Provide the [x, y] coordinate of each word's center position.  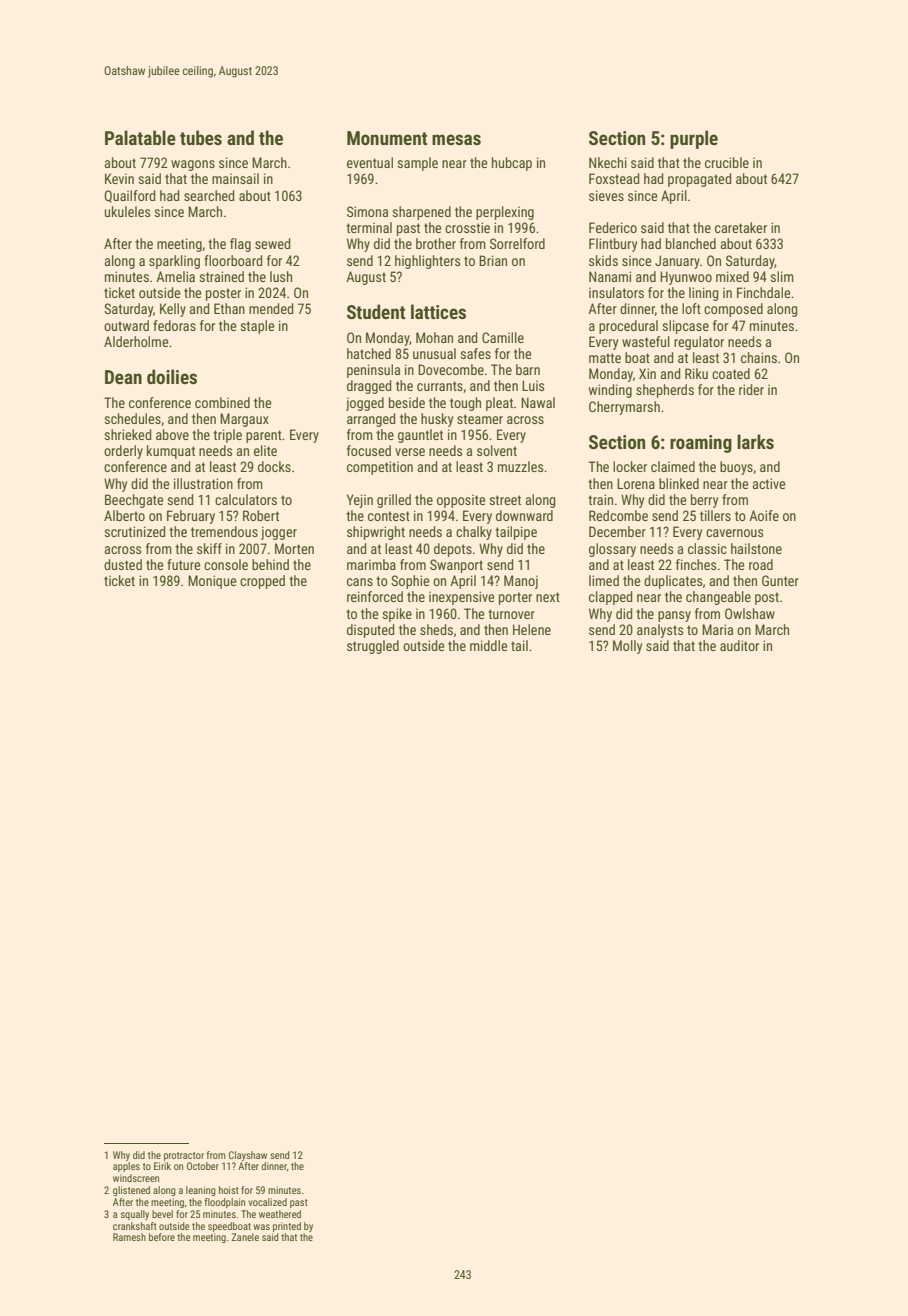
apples [126, 1167]
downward [524, 515]
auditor [739, 645]
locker [630, 466]
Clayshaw [248, 1156]
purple [694, 139]
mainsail [235, 178]
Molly [627, 647]
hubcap [512, 164]
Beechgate [134, 501]
